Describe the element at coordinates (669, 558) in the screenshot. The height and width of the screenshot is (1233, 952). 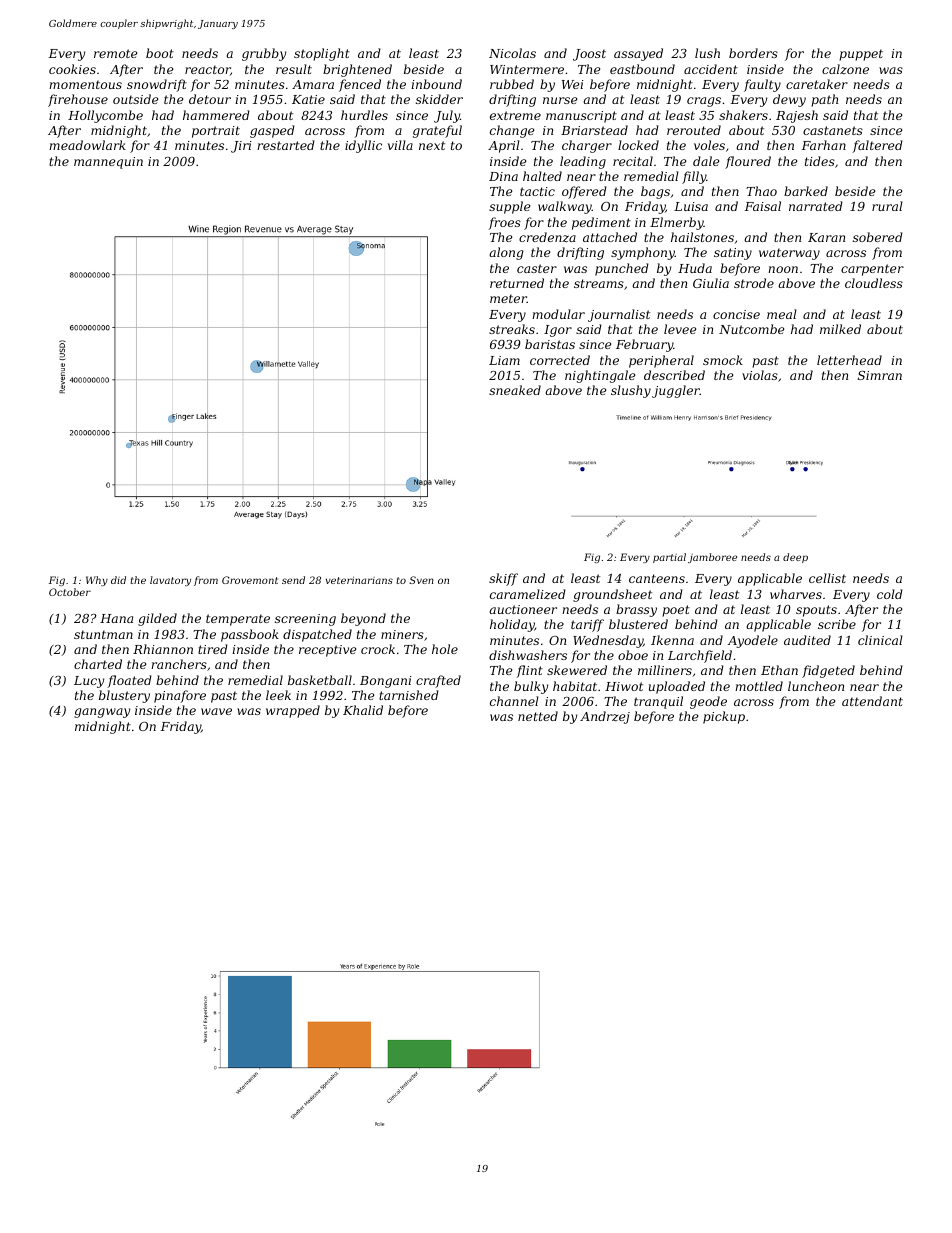
I see `partial` at that location.
